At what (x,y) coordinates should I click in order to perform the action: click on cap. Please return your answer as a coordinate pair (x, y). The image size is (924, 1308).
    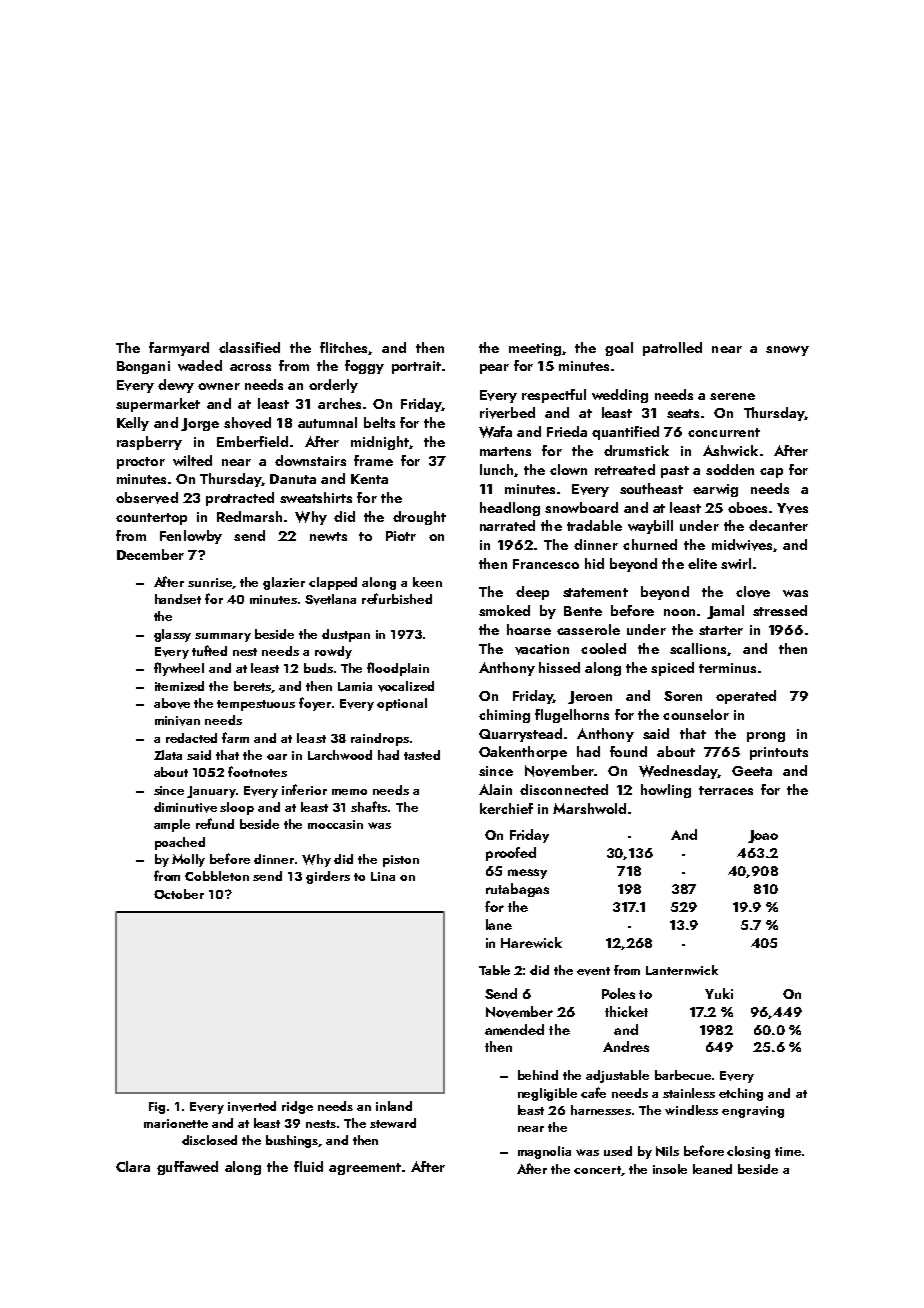
    Looking at the image, I should click on (771, 473).
